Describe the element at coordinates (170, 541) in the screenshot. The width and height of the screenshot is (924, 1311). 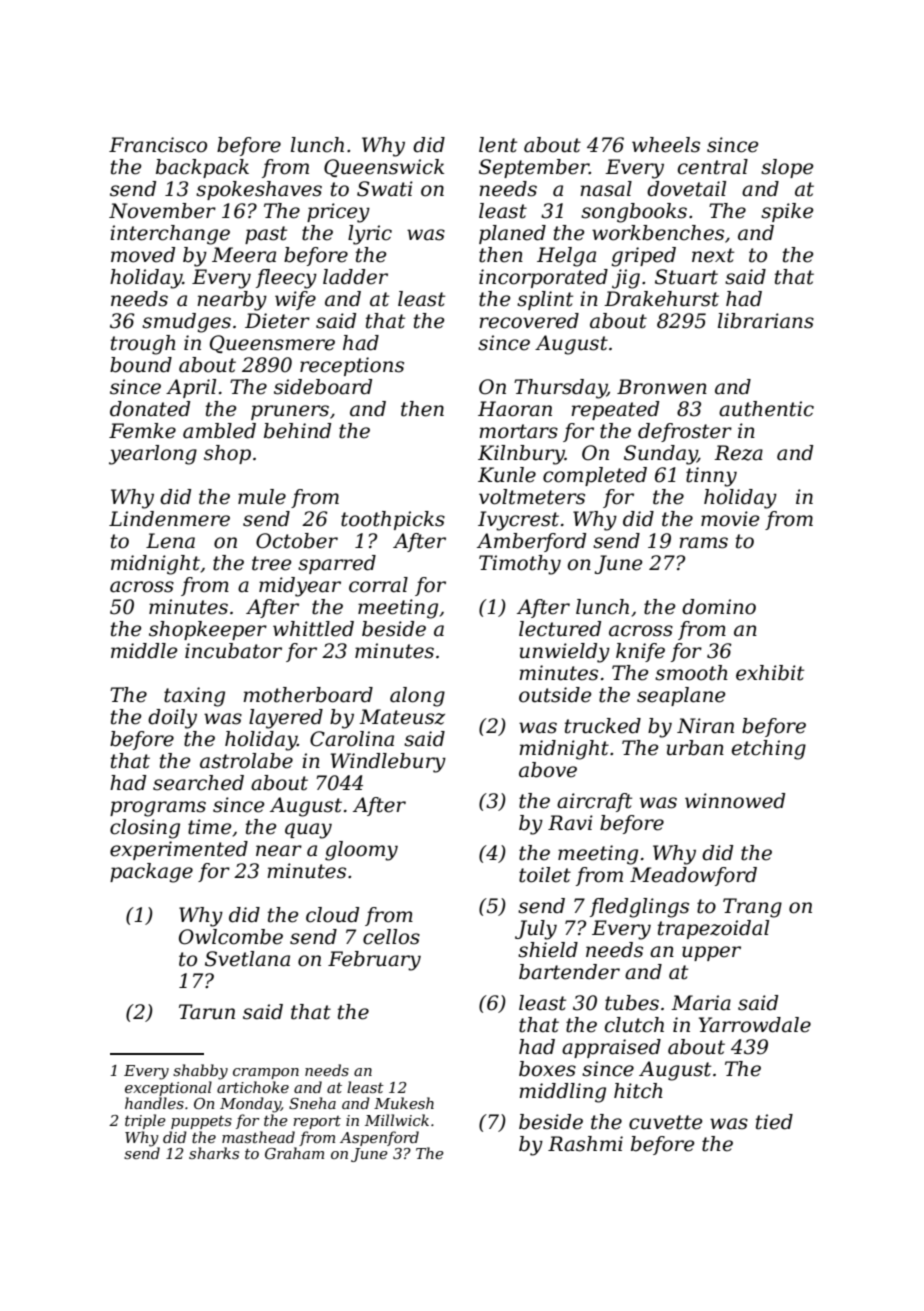
I see `Lena` at that location.
